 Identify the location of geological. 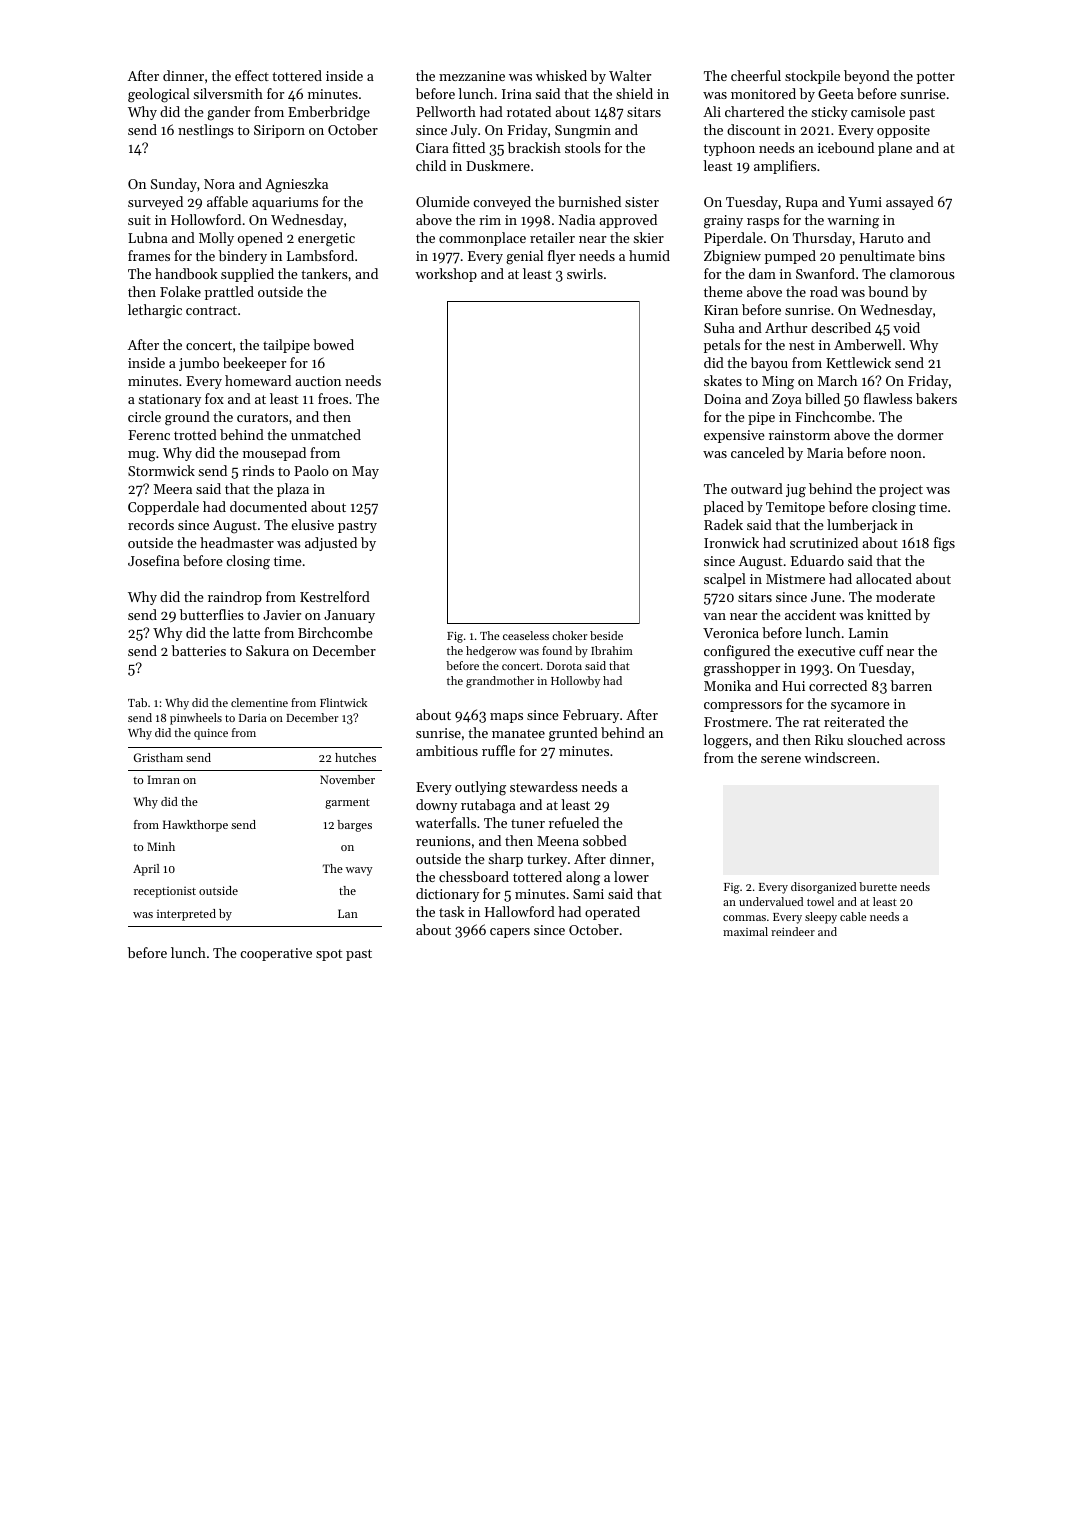
(159, 95).
